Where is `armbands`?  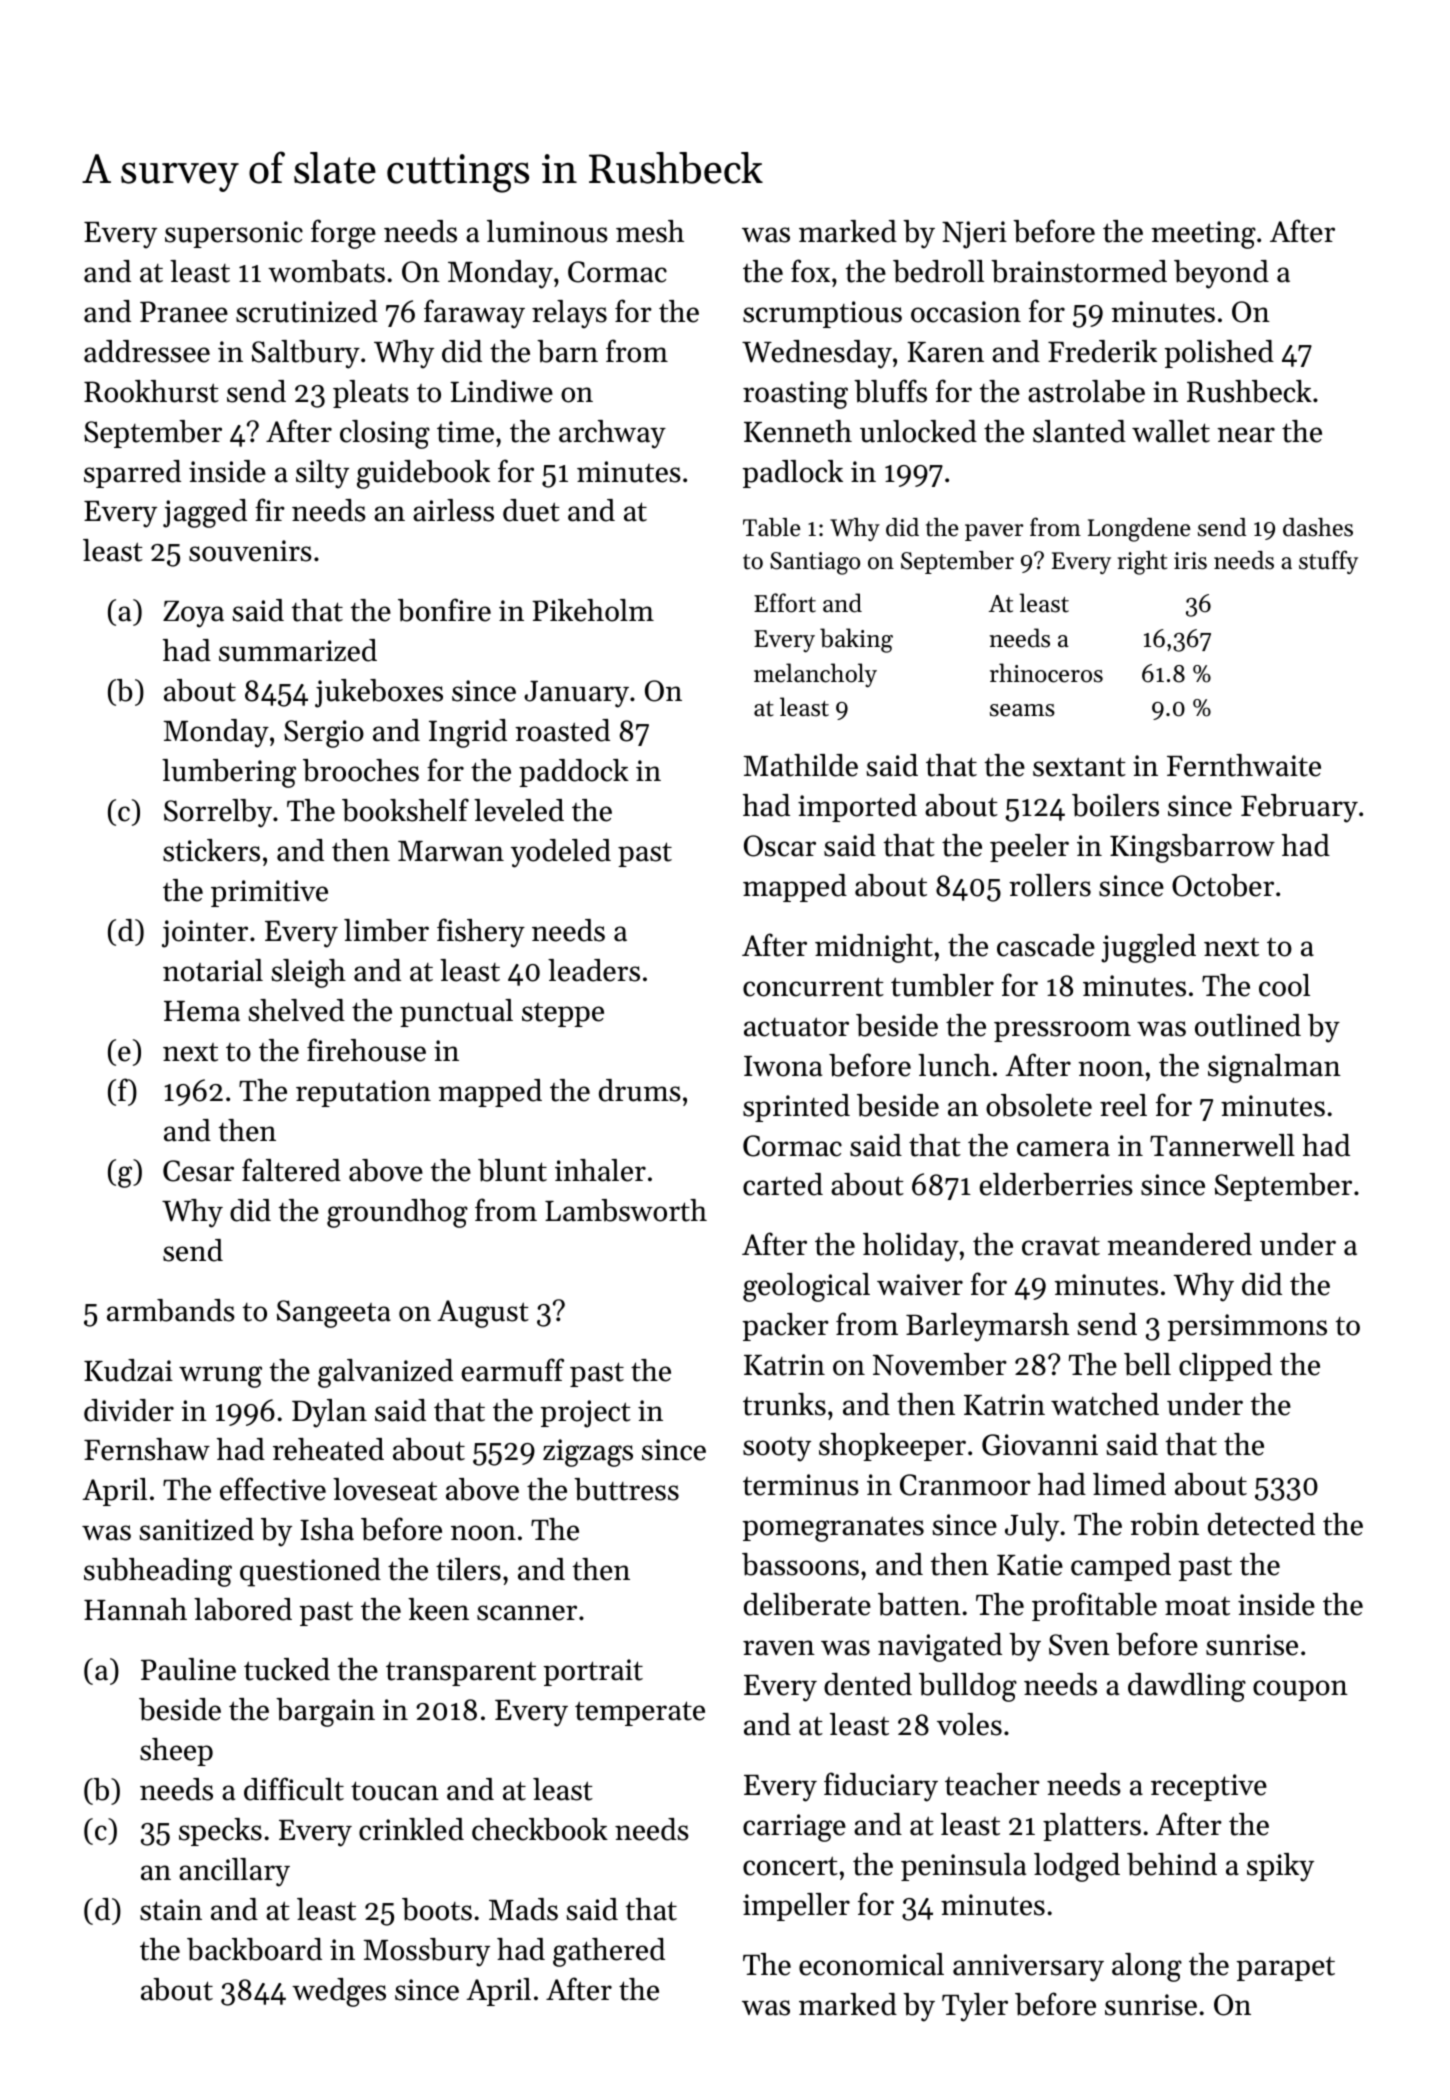
armbands is located at coordinates (171, 1310).
